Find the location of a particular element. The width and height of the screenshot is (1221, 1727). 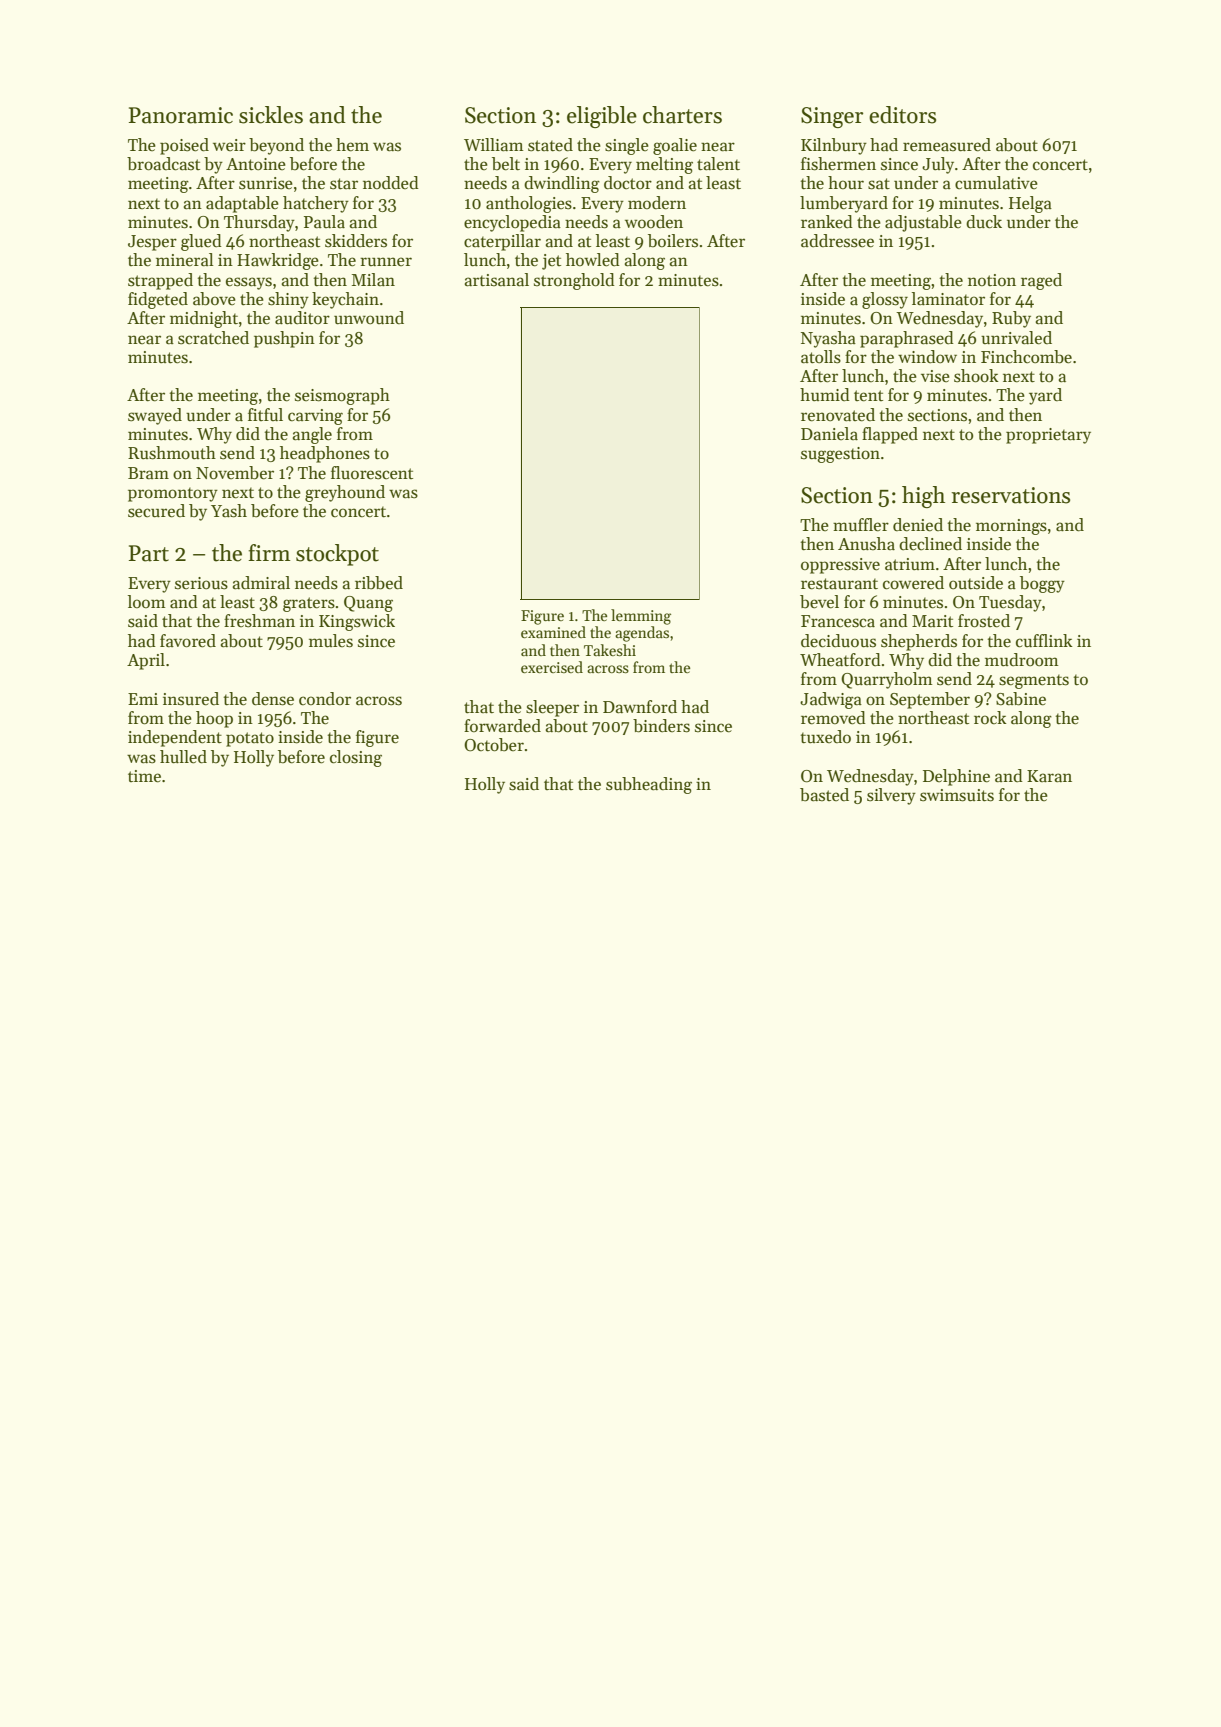

subheading is located at coordinates (649, 785).
